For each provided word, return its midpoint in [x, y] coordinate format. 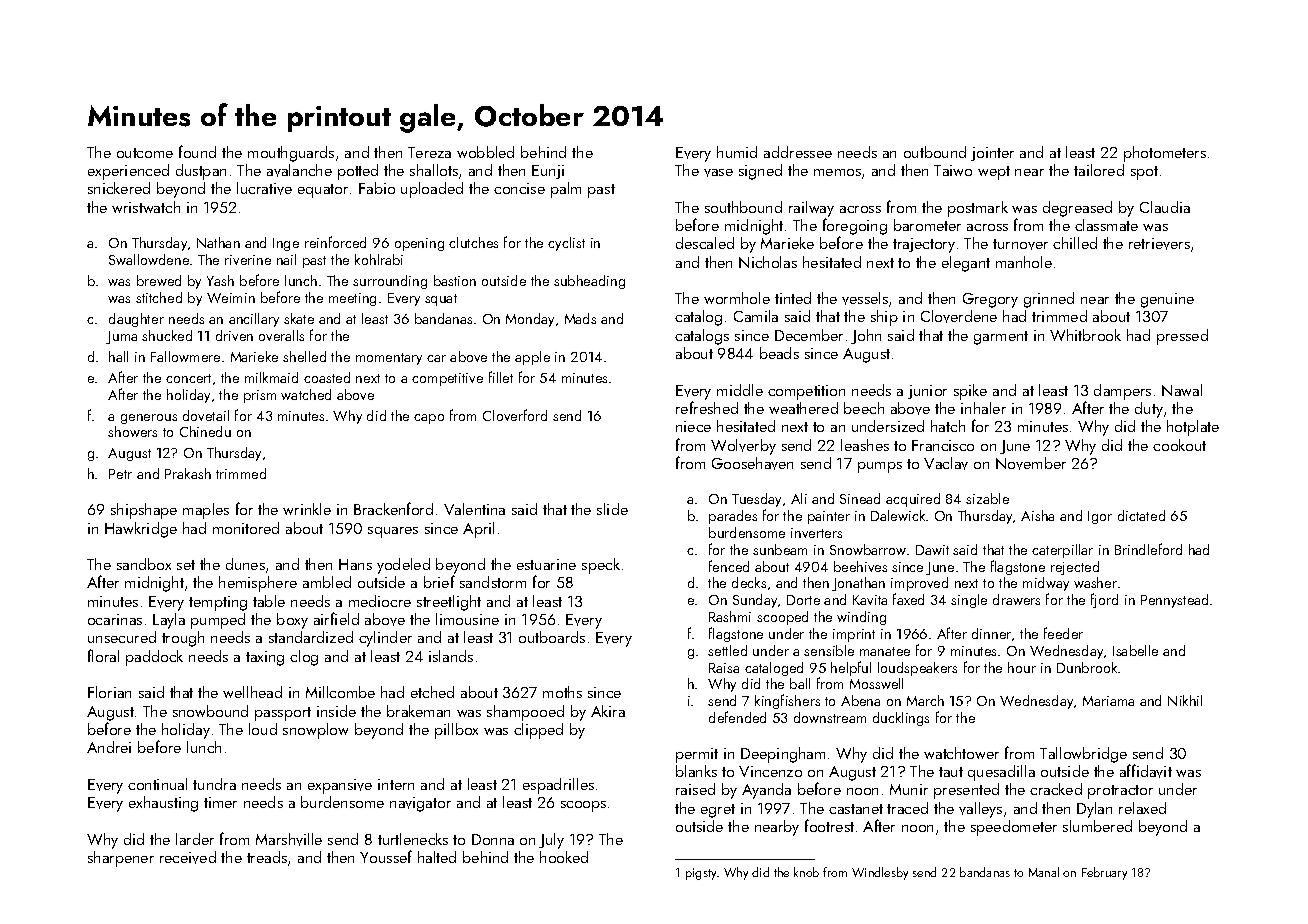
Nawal [1182, 390]
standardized [311, 637]
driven [234, 335]
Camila [756, 316]
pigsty [701, 874]
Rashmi [730, 616]
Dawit [932, 550]
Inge [286, 244]
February [1104, 873]
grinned [1049, 300]
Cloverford [515, 415]
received [188, 857]
